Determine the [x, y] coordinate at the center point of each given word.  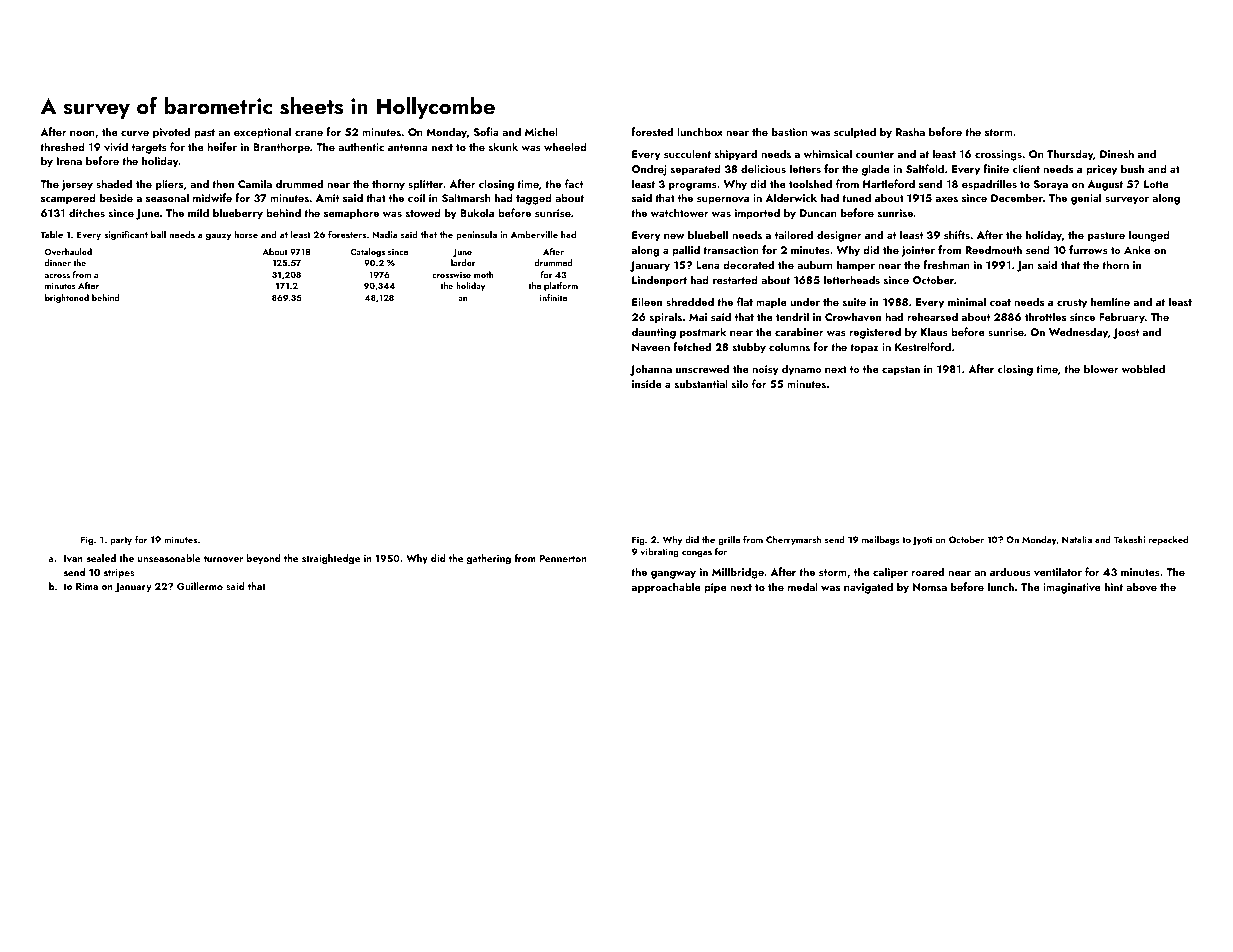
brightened [67, 298]
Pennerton [563, 558]
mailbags [881, 540]
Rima [87, 586]
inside [647, 383]
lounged [1149, 236]
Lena [708, 265]
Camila [255, 183]
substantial [701, 383]
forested [652, 131]
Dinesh [1117, 153]
